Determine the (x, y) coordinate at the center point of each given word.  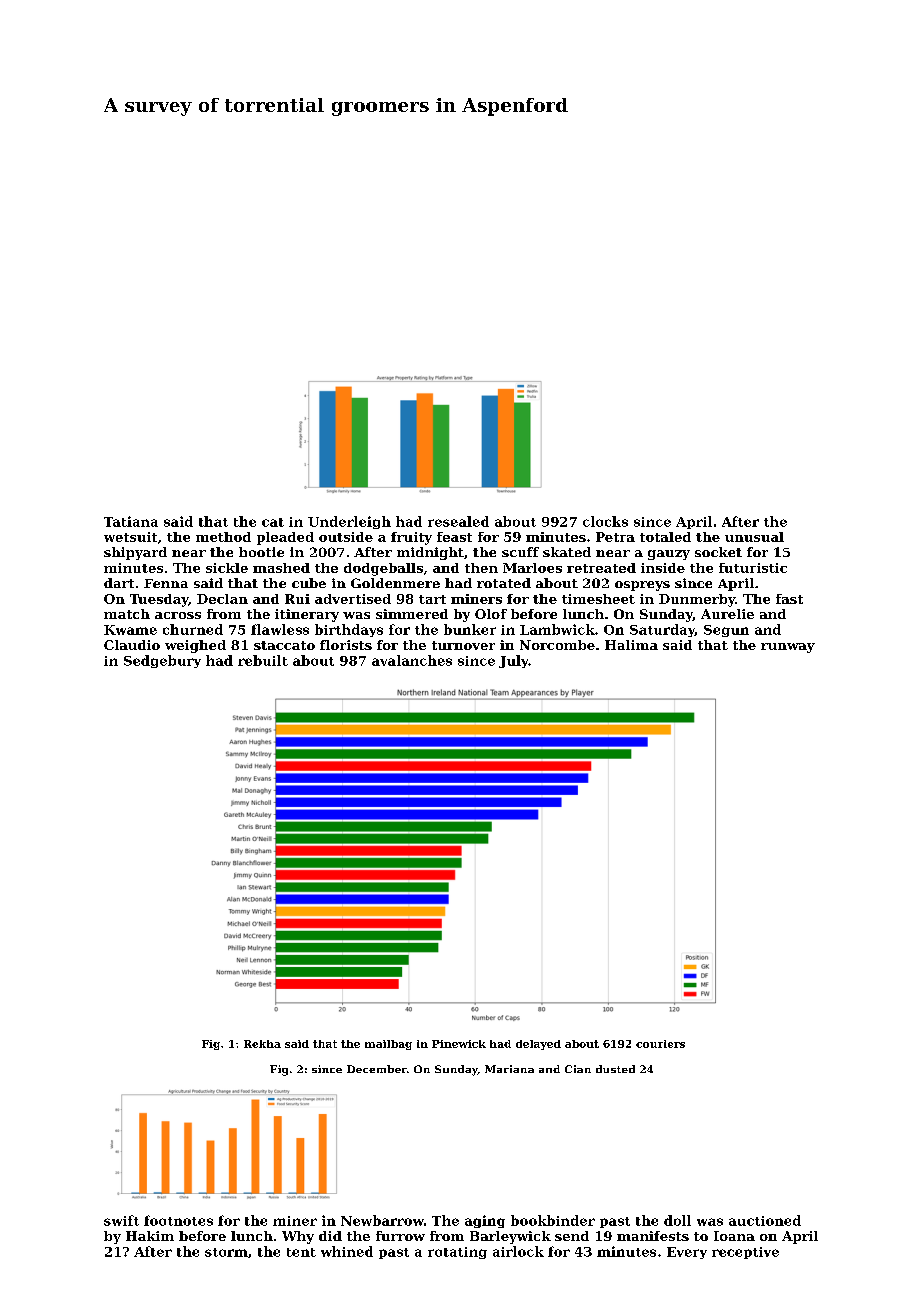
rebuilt (263, 660)
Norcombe (557, 645)
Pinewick (459, 1044)
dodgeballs (383, 569)
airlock (518, 1251)
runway (788, 648)
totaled (665, 537)
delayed (538, 1045)
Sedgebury (162, 661)
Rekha (262, 1044)
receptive (745, 1253)
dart (119, 583)
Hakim (150, 1236)
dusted (615, 1069)
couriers (660, 1044)
